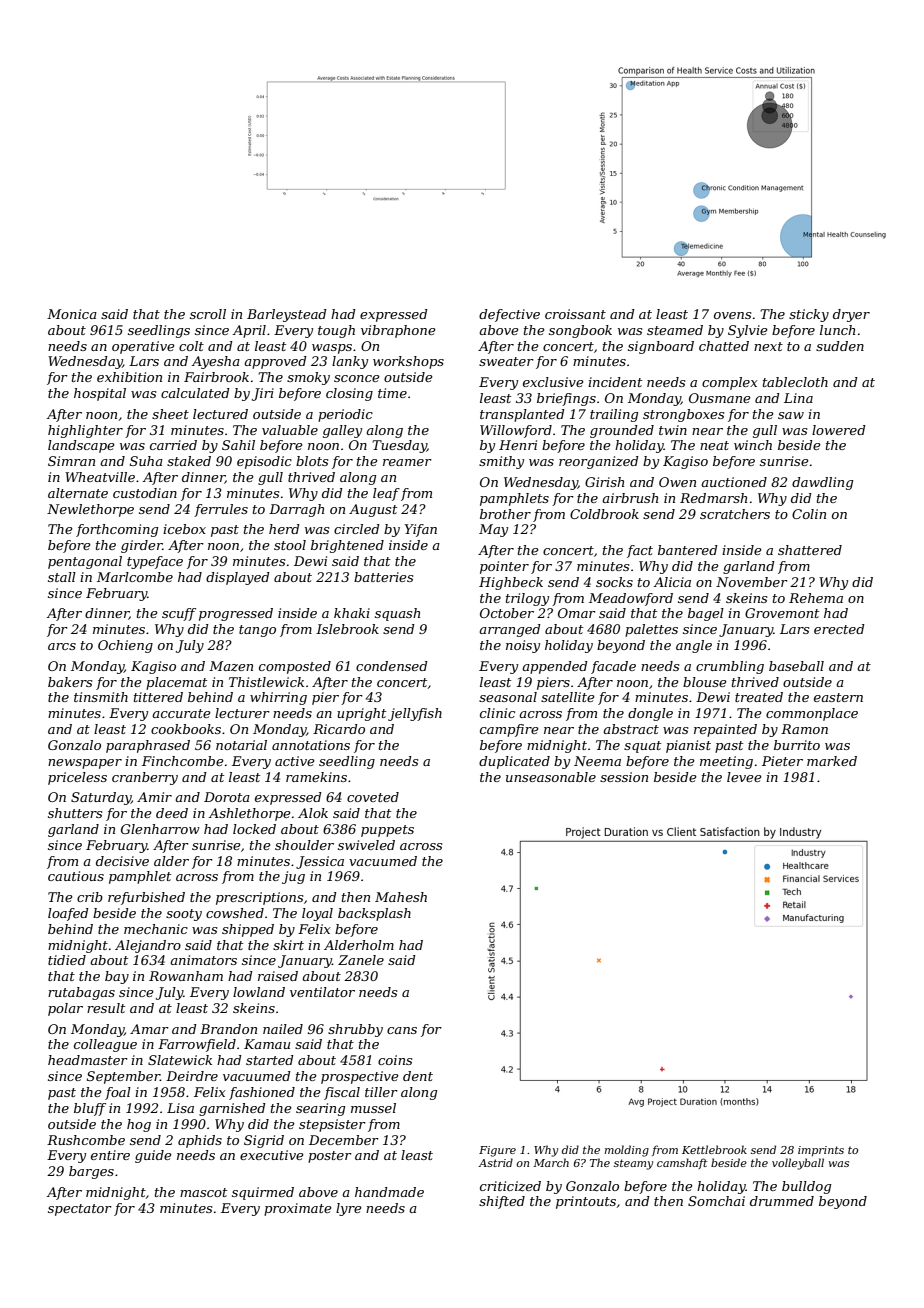 Image resolution: width=924 pixels, height=1308 pixels. Describe the element at coordinates (75, 813) in the image. I see `shutters` at that location.
